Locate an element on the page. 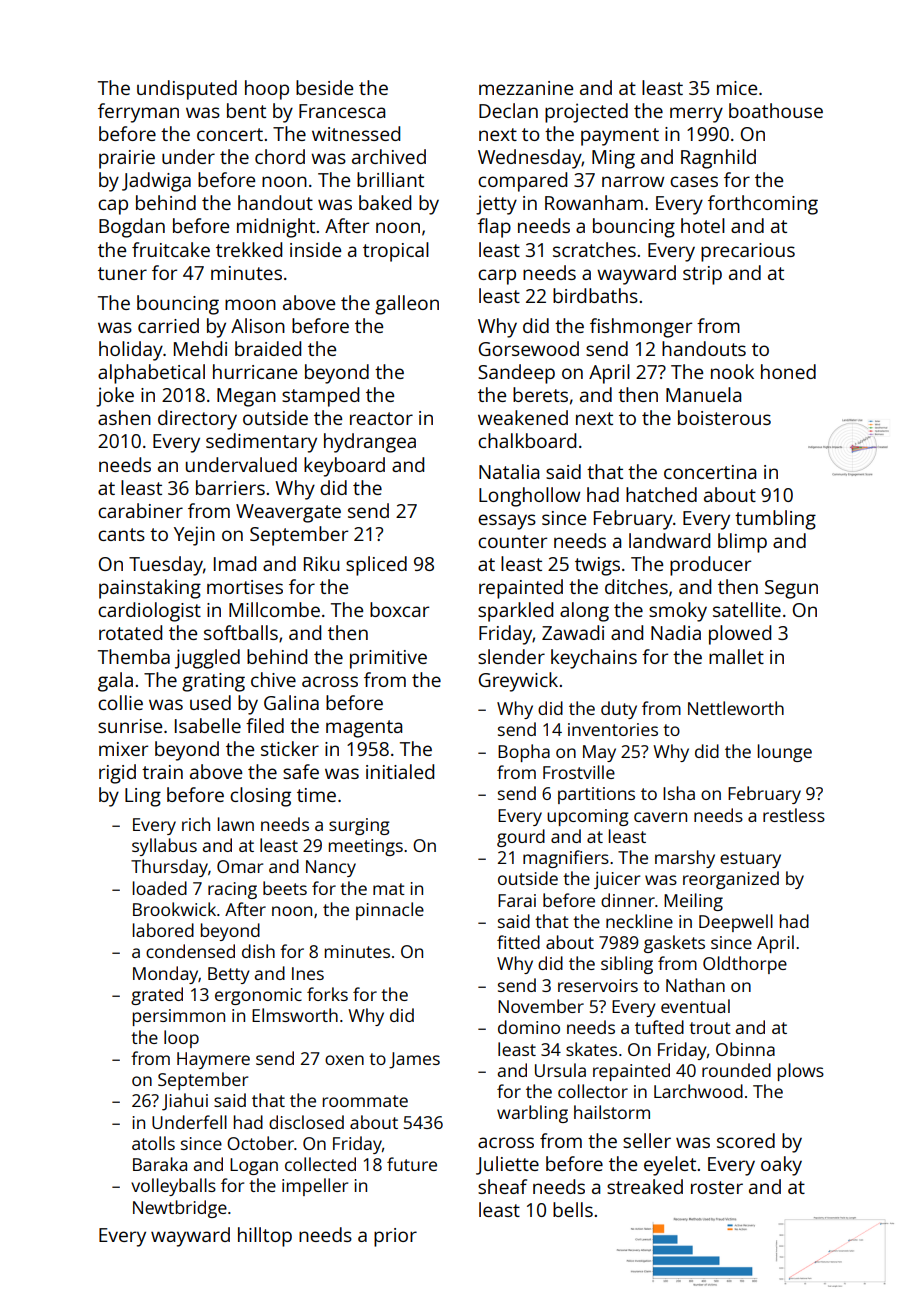  chalkboard is located at coordinates (527, 440).
